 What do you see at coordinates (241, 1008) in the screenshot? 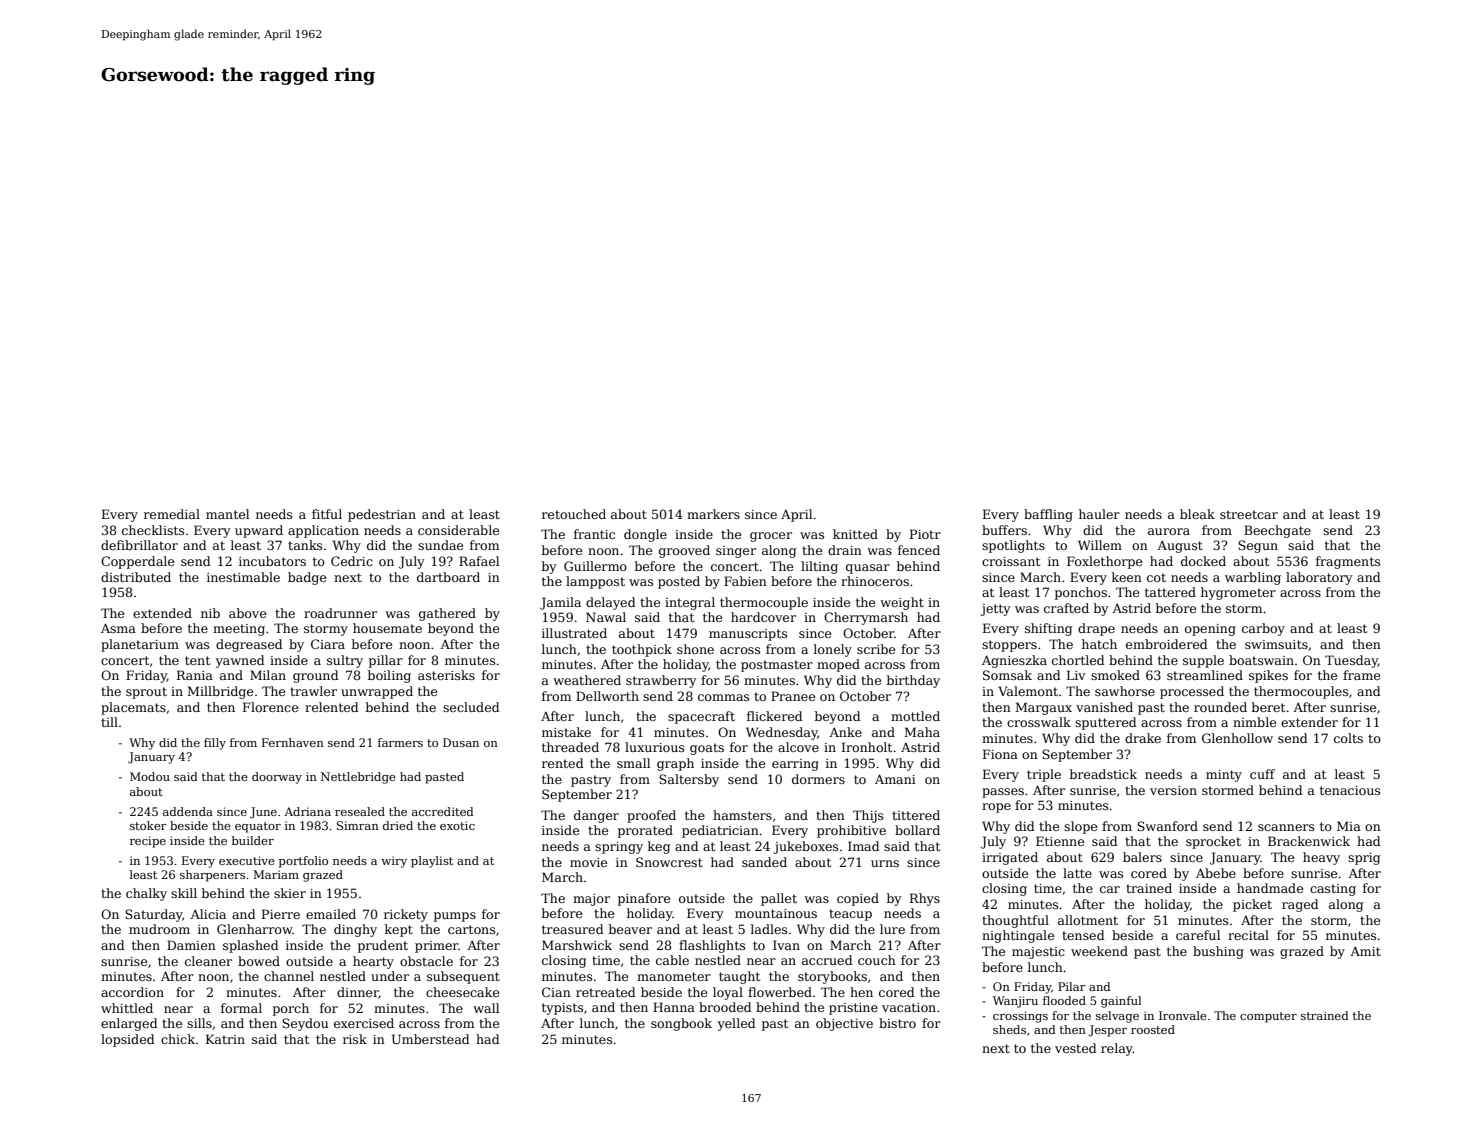
I see `formal` at bounding box center [241, 1008].
